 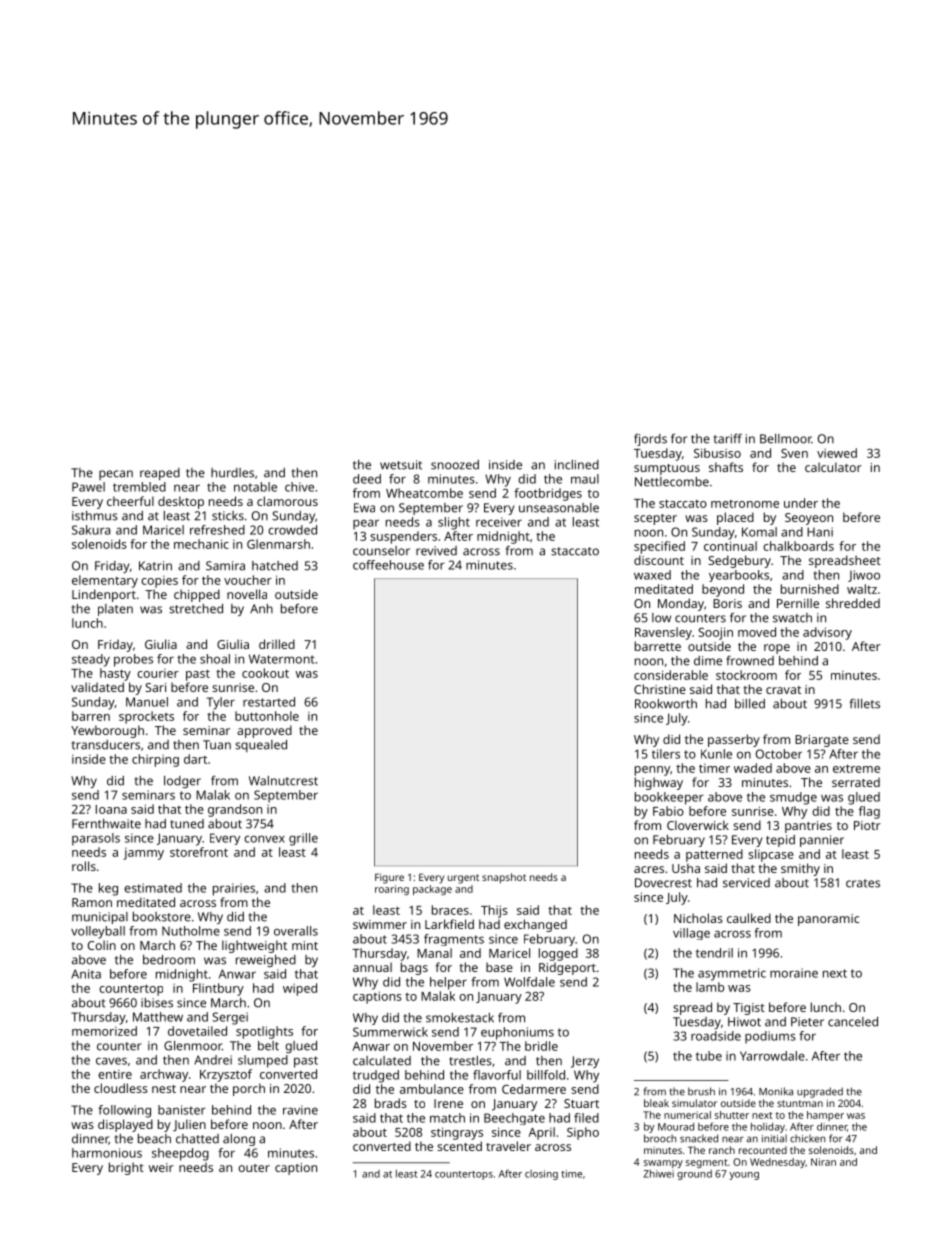 I want to click on shutter, so click(x=732, y=1115).
